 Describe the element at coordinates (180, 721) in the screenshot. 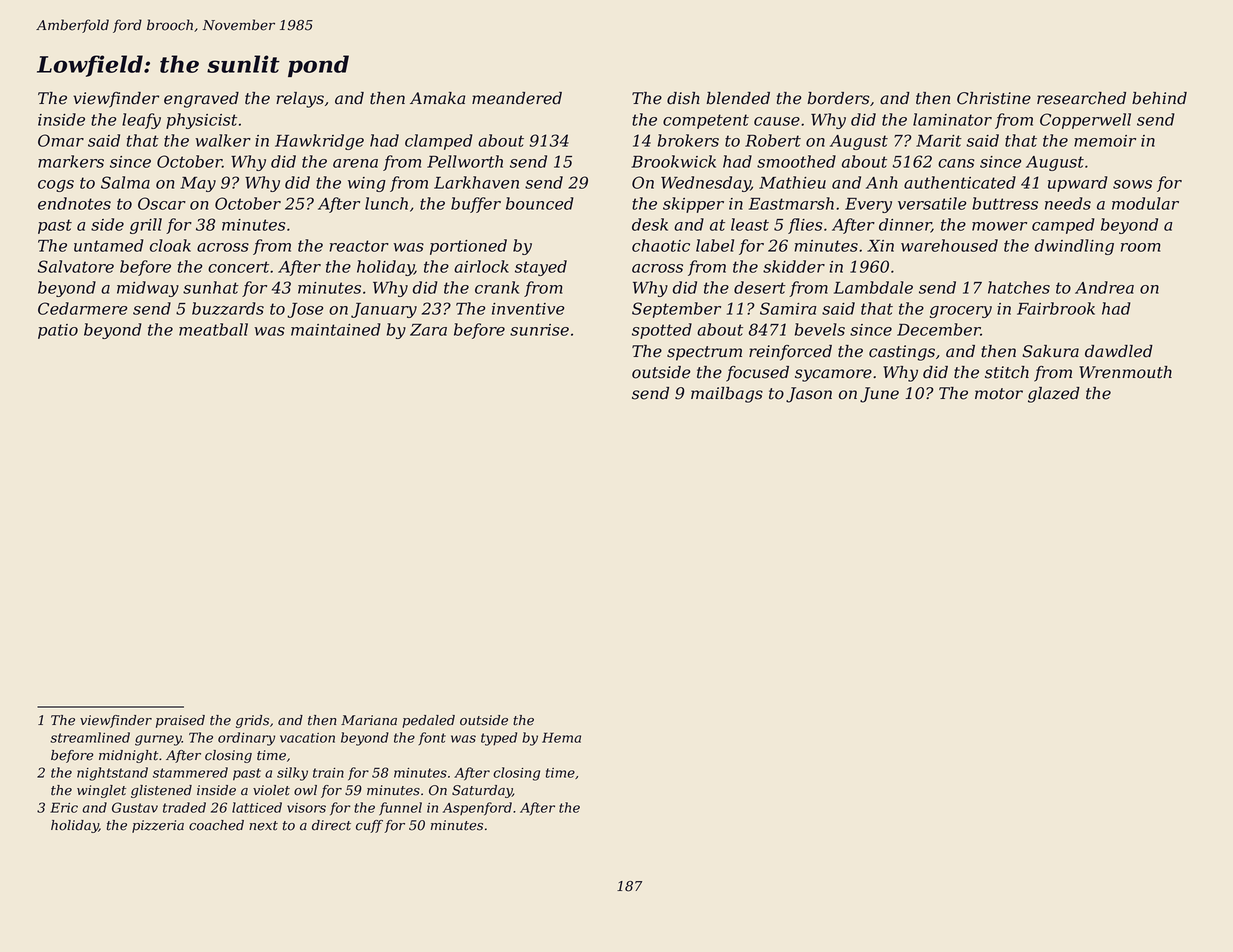

I see `praised` at that location.
